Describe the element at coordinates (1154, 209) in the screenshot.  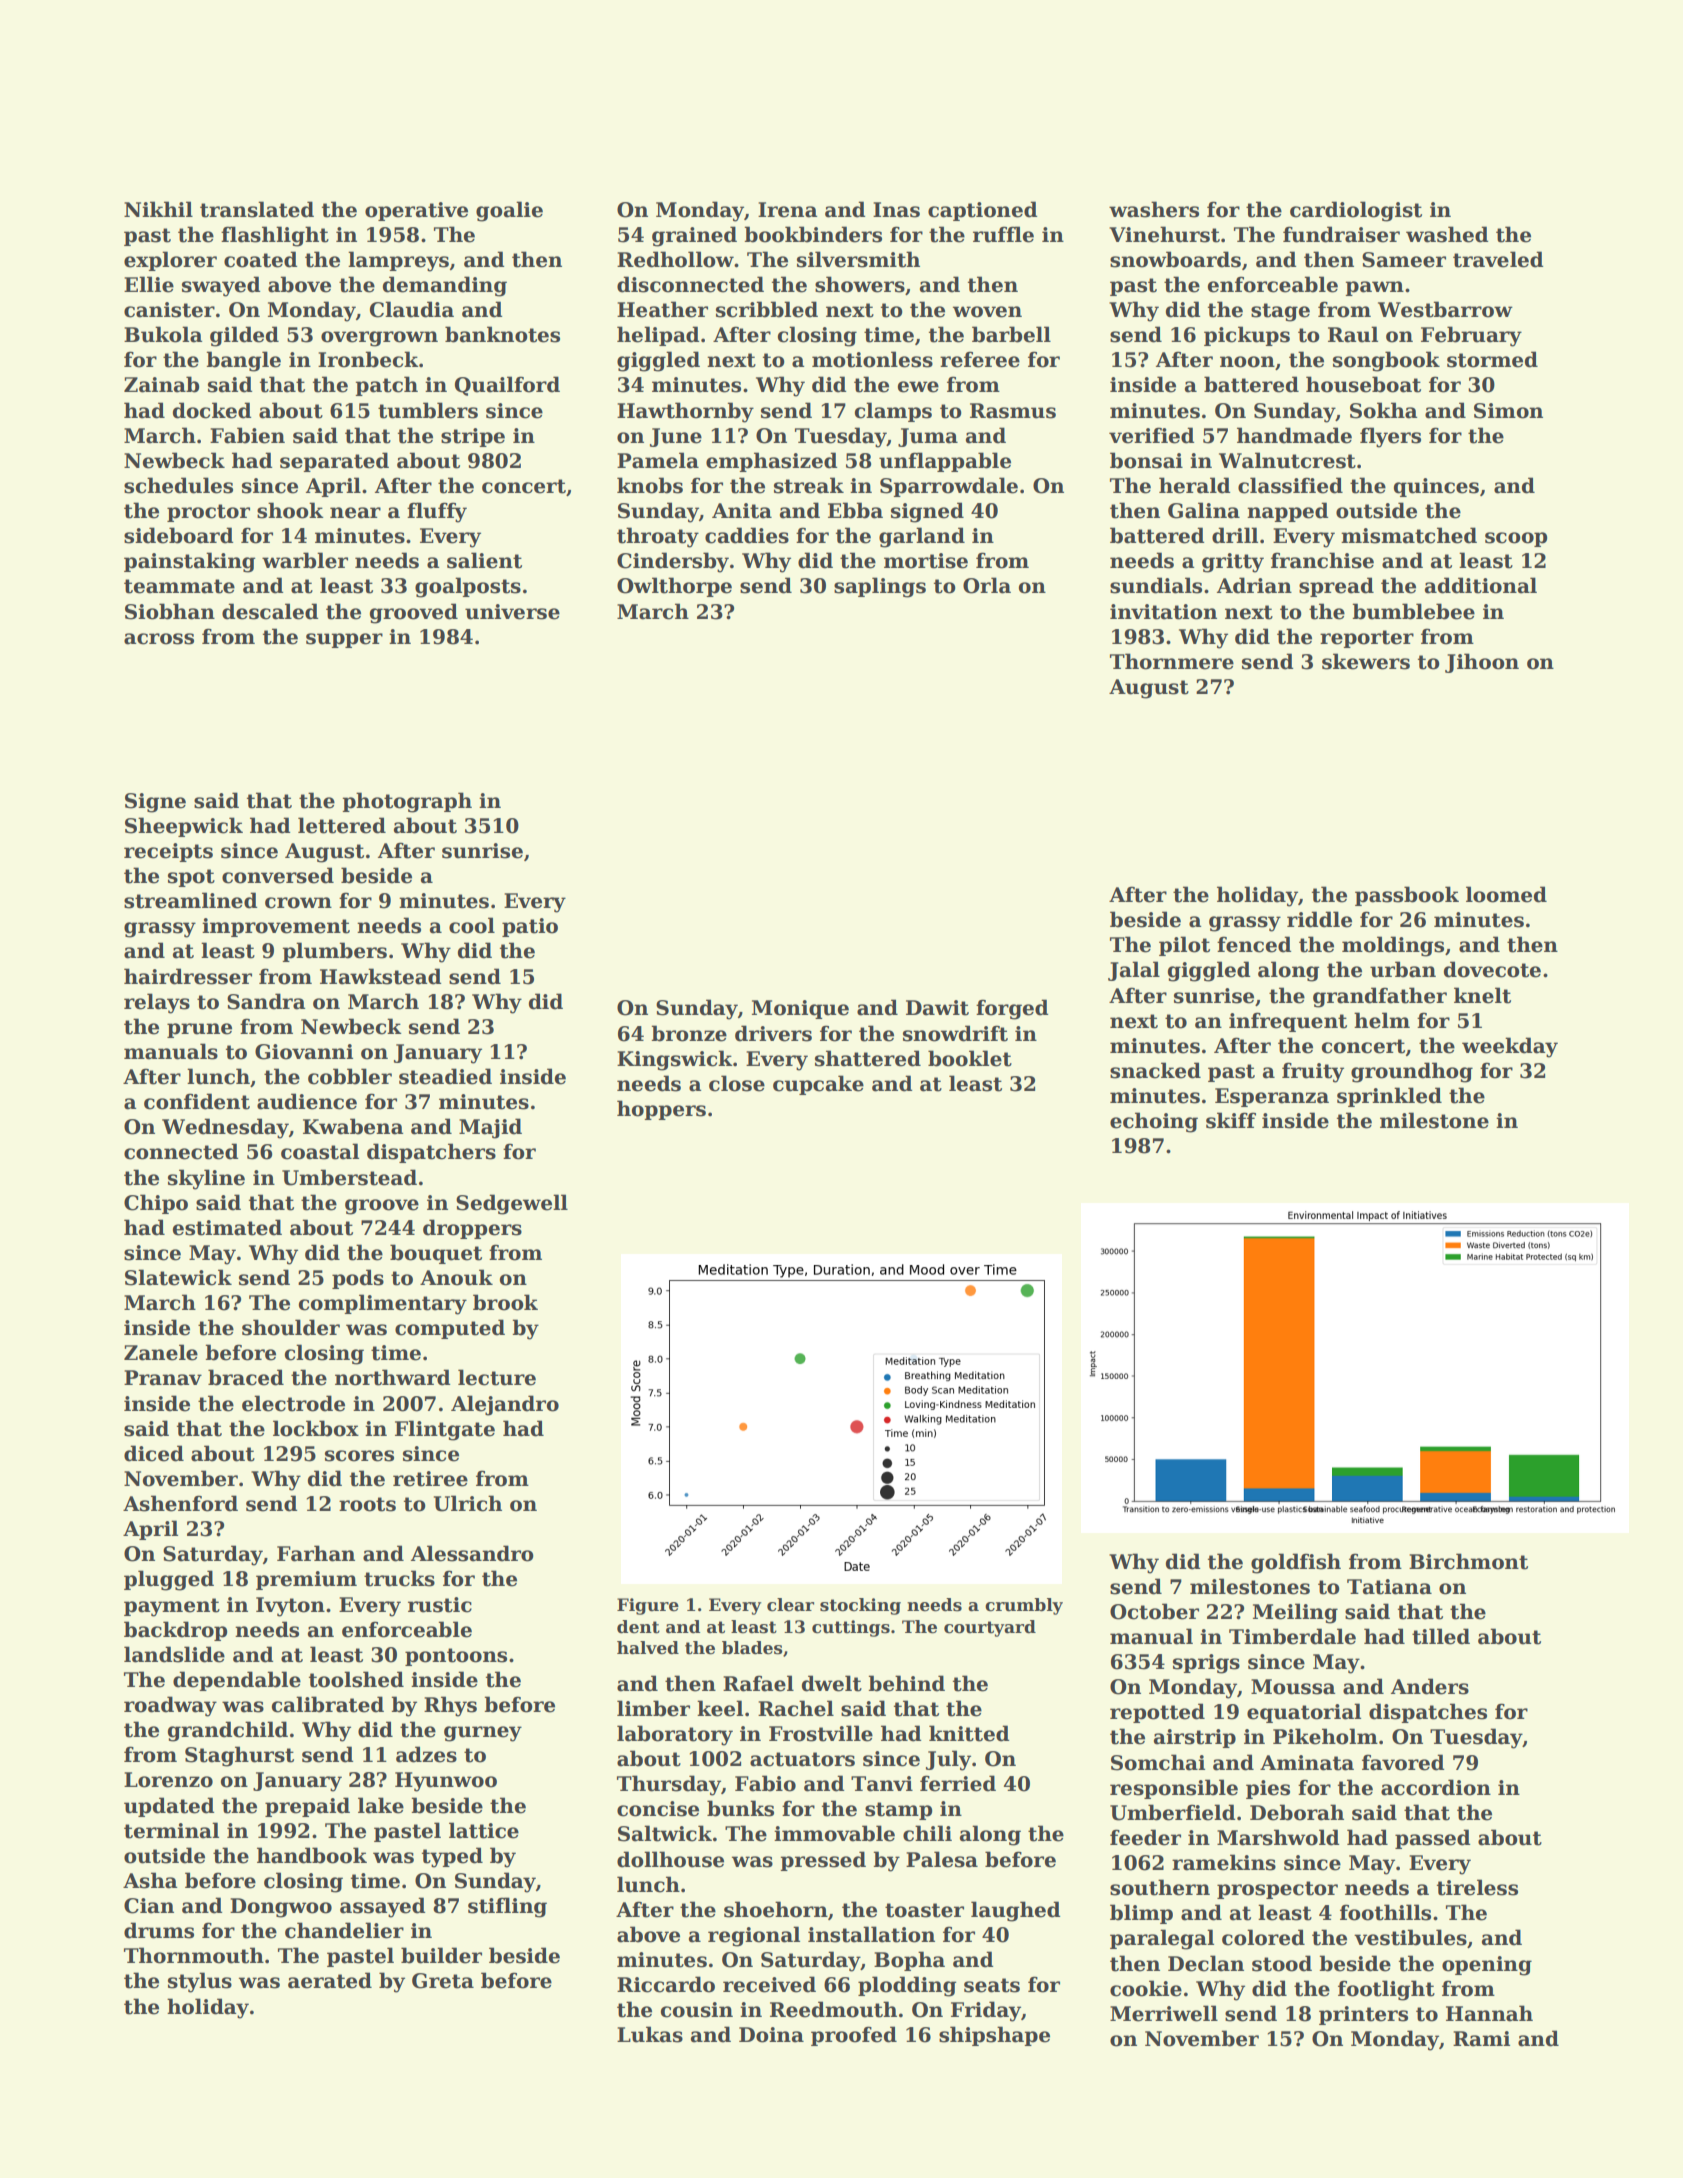
I see `washers` at that location.
